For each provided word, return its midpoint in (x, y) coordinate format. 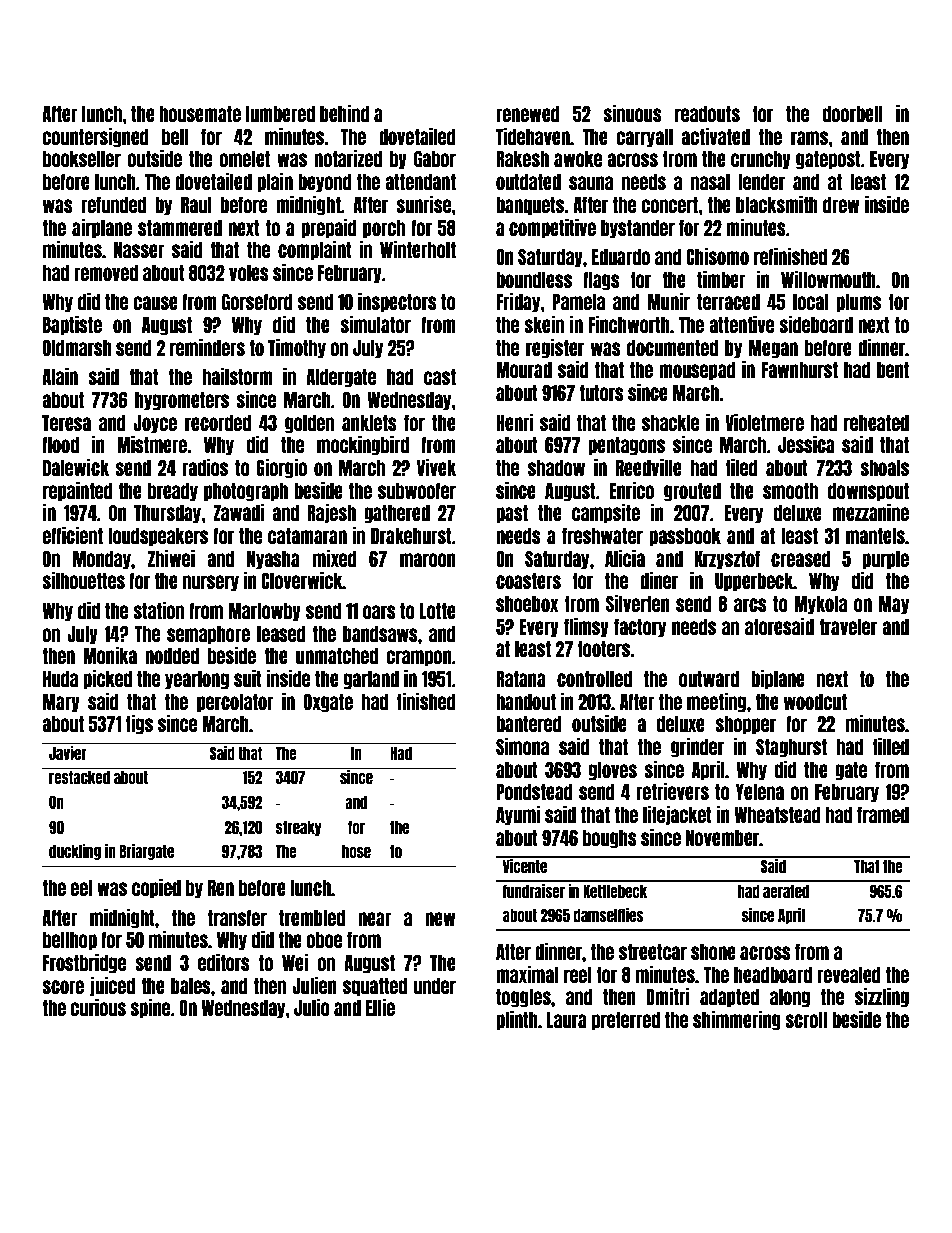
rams (810, 138)
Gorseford (257, 302)
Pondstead (534, 792)
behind (345, 113)
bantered (529, 724)
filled (891, 746)
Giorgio (281, 469)
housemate (200, 114)
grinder (697, 748)
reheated (876, 423)
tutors (601, 393)
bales (191, 986)
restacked (79, 777)
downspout (868, 492)
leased (281, 634)
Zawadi (238, 512)
